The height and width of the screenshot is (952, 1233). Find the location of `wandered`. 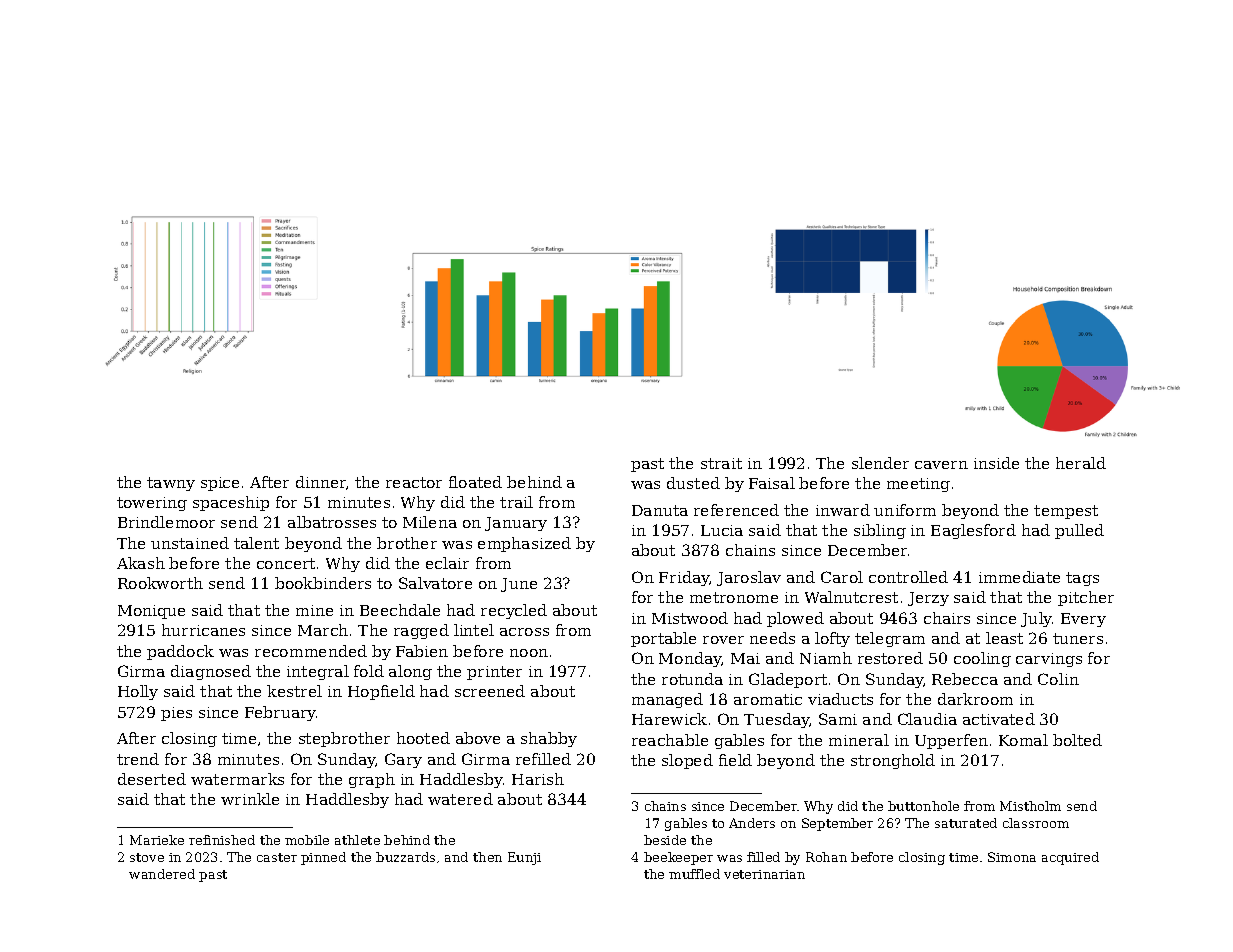

wandered is located at coordinates (162, 874).
